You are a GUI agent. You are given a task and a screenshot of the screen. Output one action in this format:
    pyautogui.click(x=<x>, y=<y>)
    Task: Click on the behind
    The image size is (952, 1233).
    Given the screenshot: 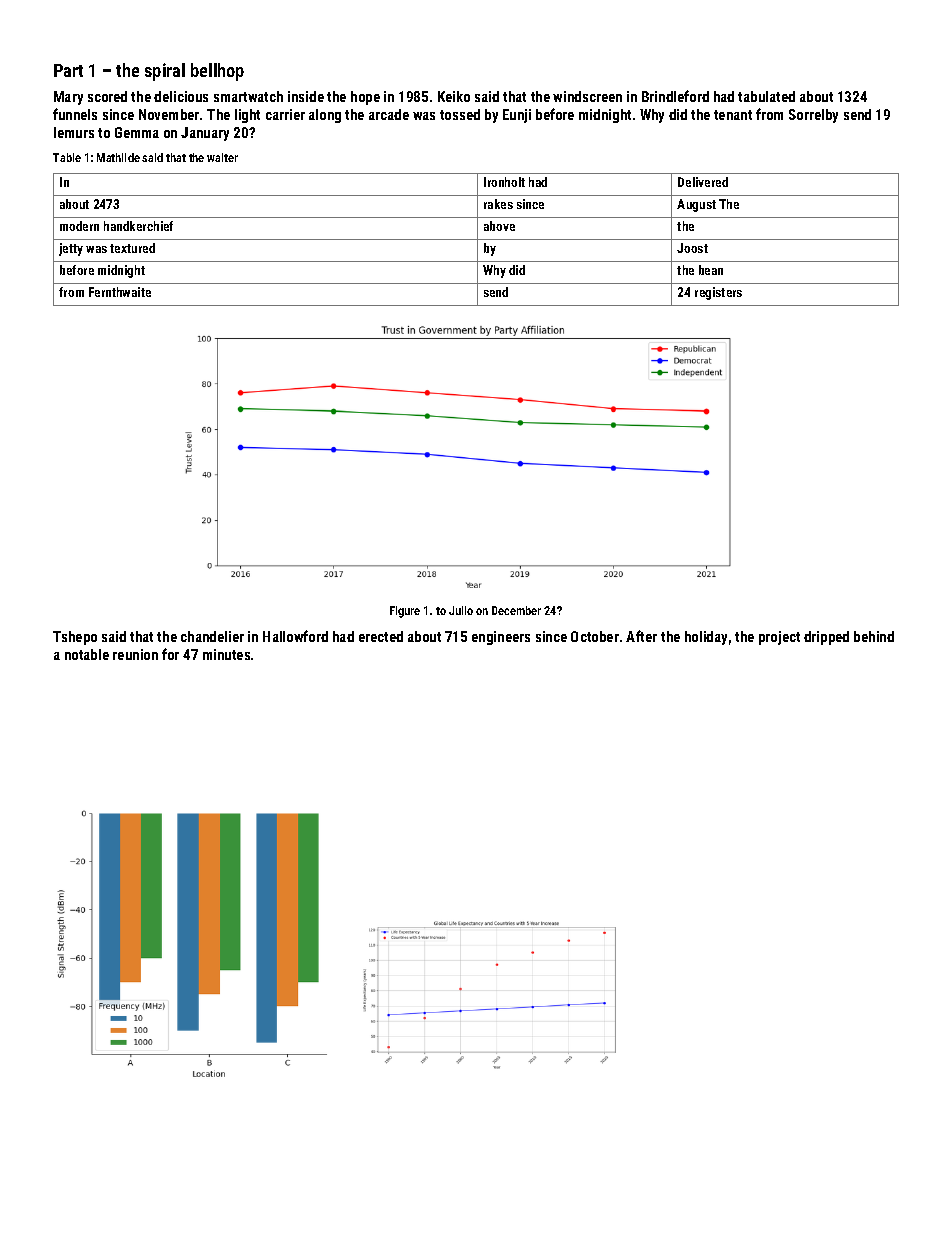 What is the action you would take?
    pyautogui.click(x=874, y=636)
